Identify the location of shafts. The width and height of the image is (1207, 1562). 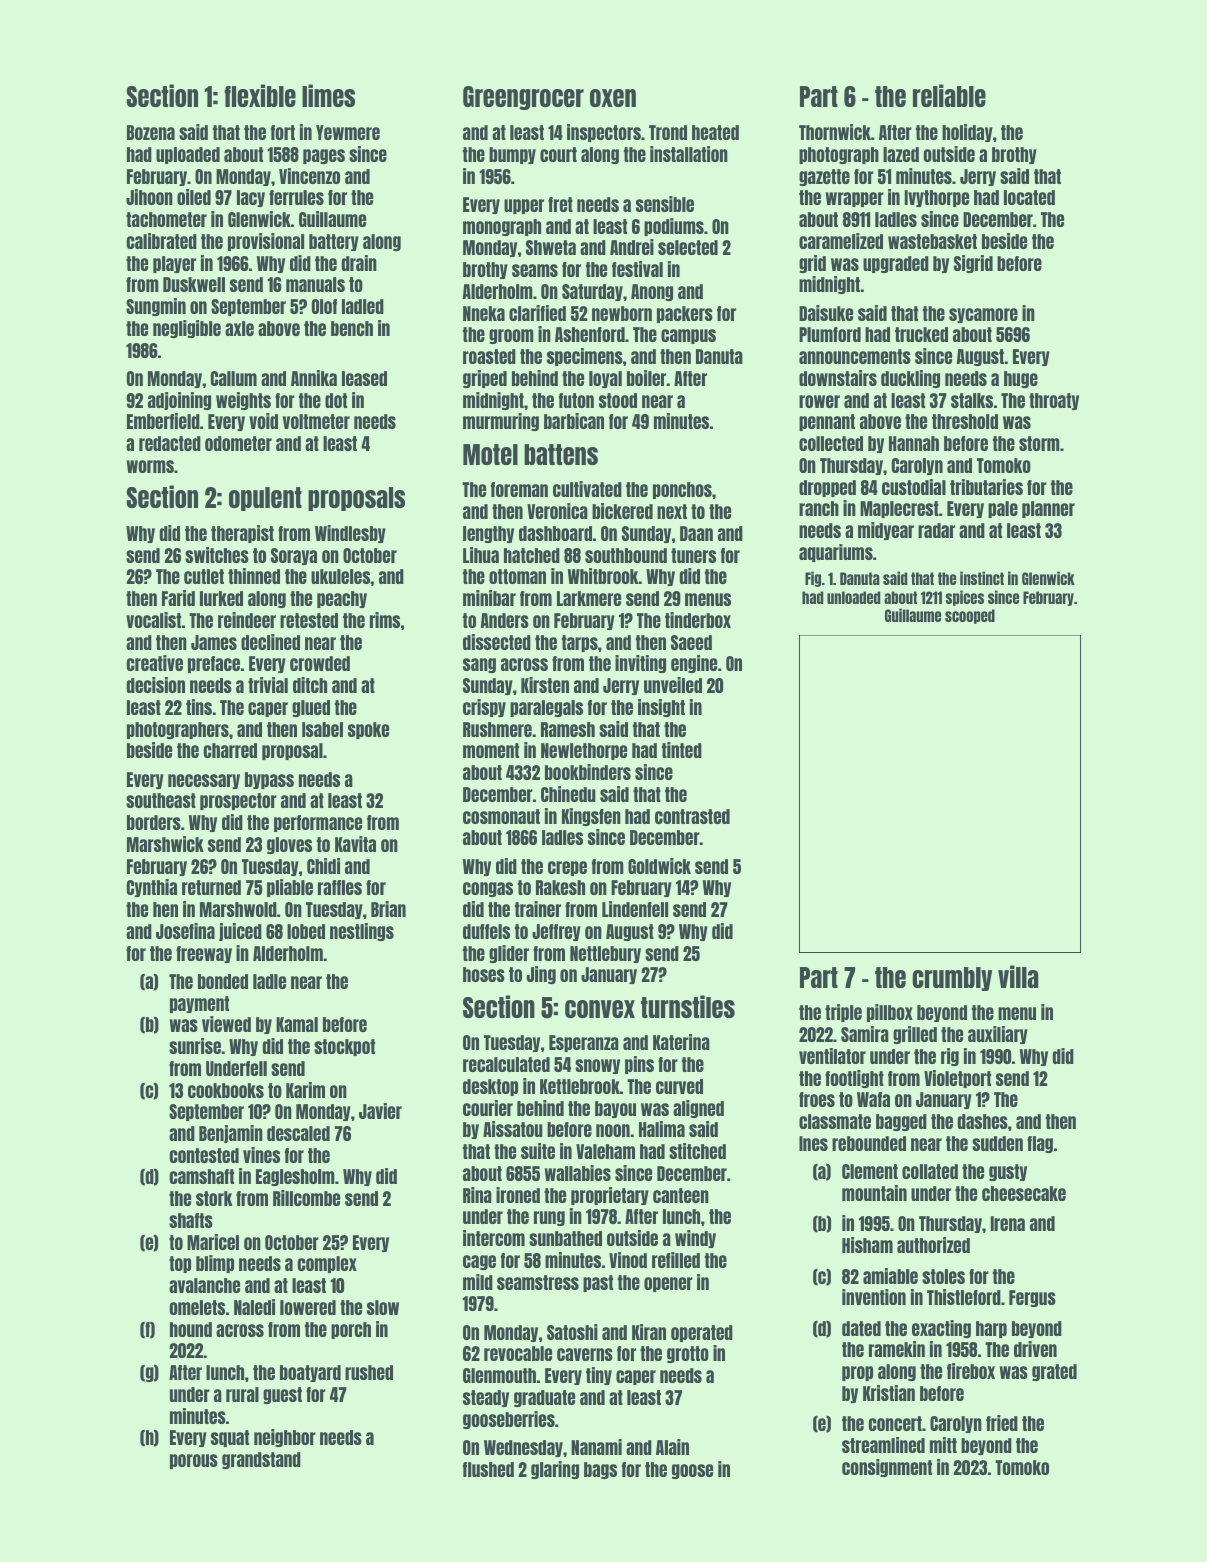
(191, 1220).
